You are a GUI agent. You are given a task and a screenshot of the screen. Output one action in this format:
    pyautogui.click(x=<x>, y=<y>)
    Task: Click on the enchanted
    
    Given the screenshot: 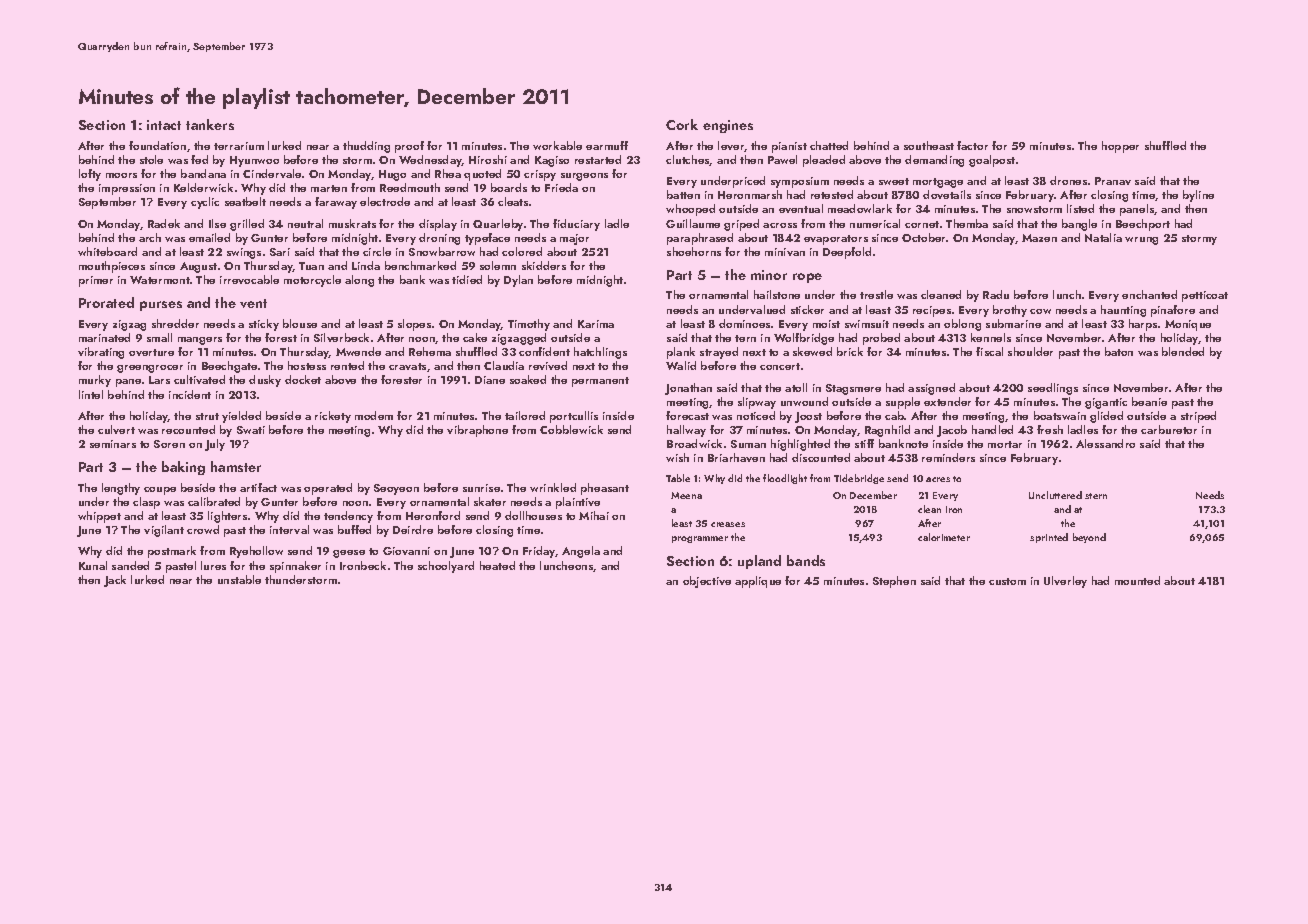 What is the action you would take?
    pyautogui.click(x=1149, y=294)
